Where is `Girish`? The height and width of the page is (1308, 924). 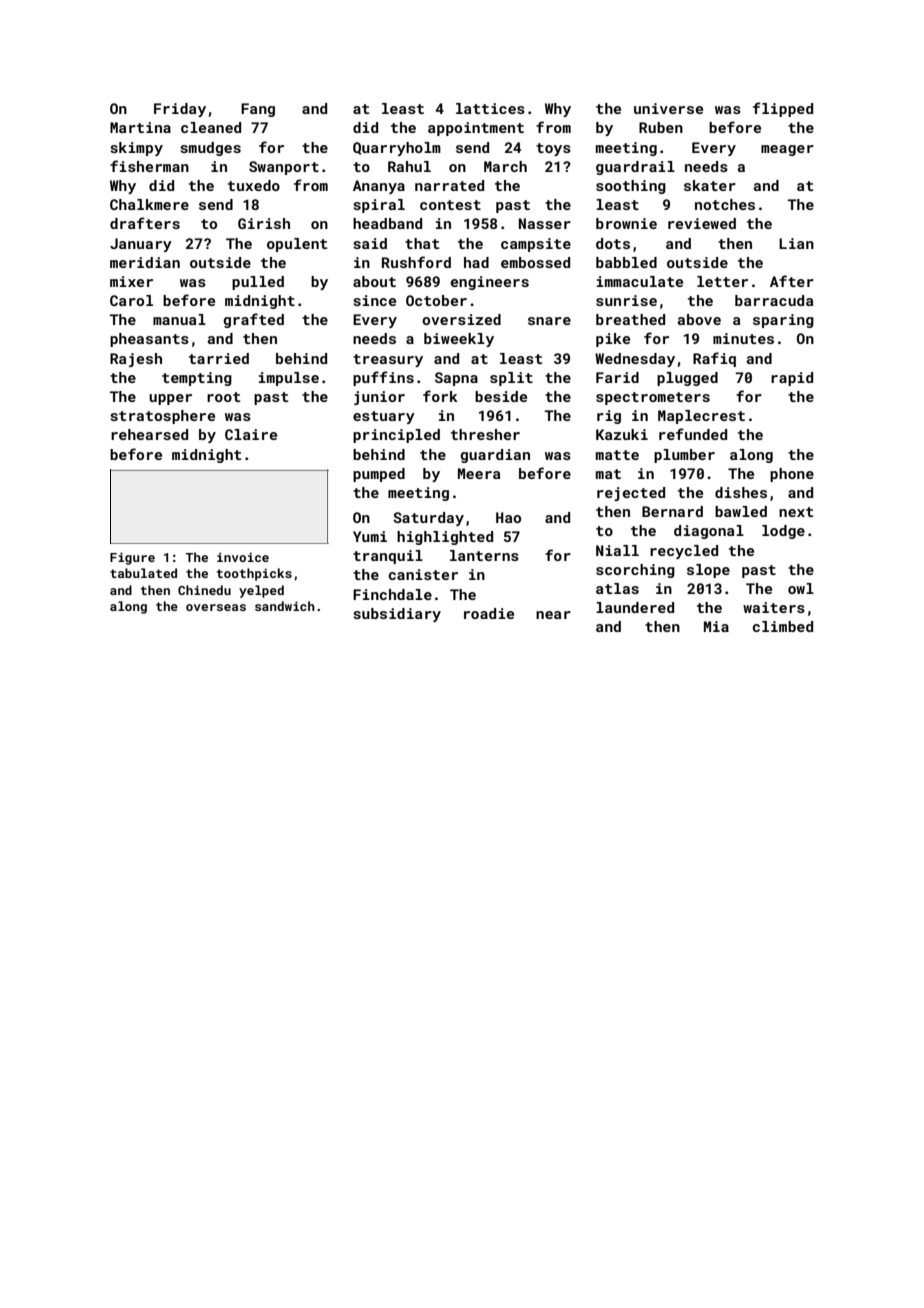
Girish is located at coordinates (264, 223).
